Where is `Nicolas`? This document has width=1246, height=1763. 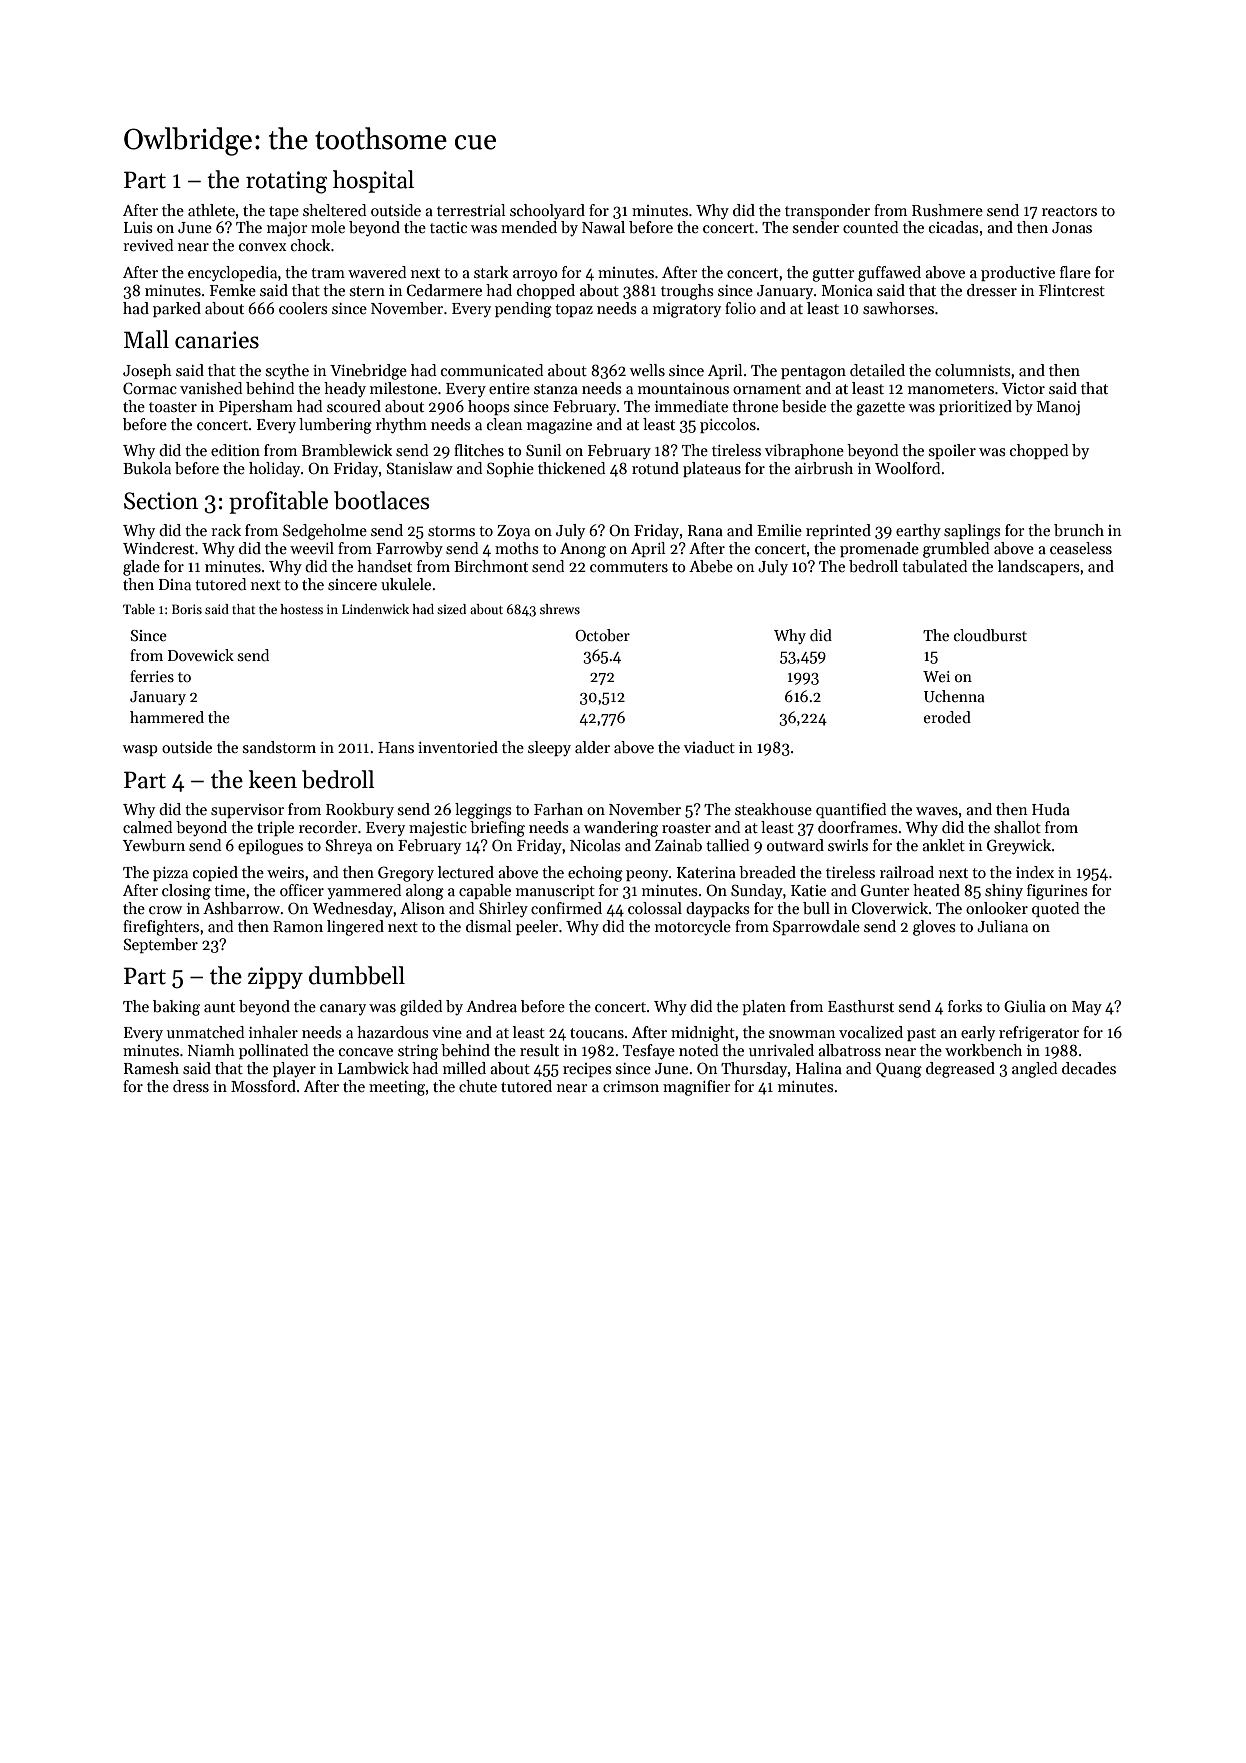 Nicolas is located at coordinates (595, 845).
